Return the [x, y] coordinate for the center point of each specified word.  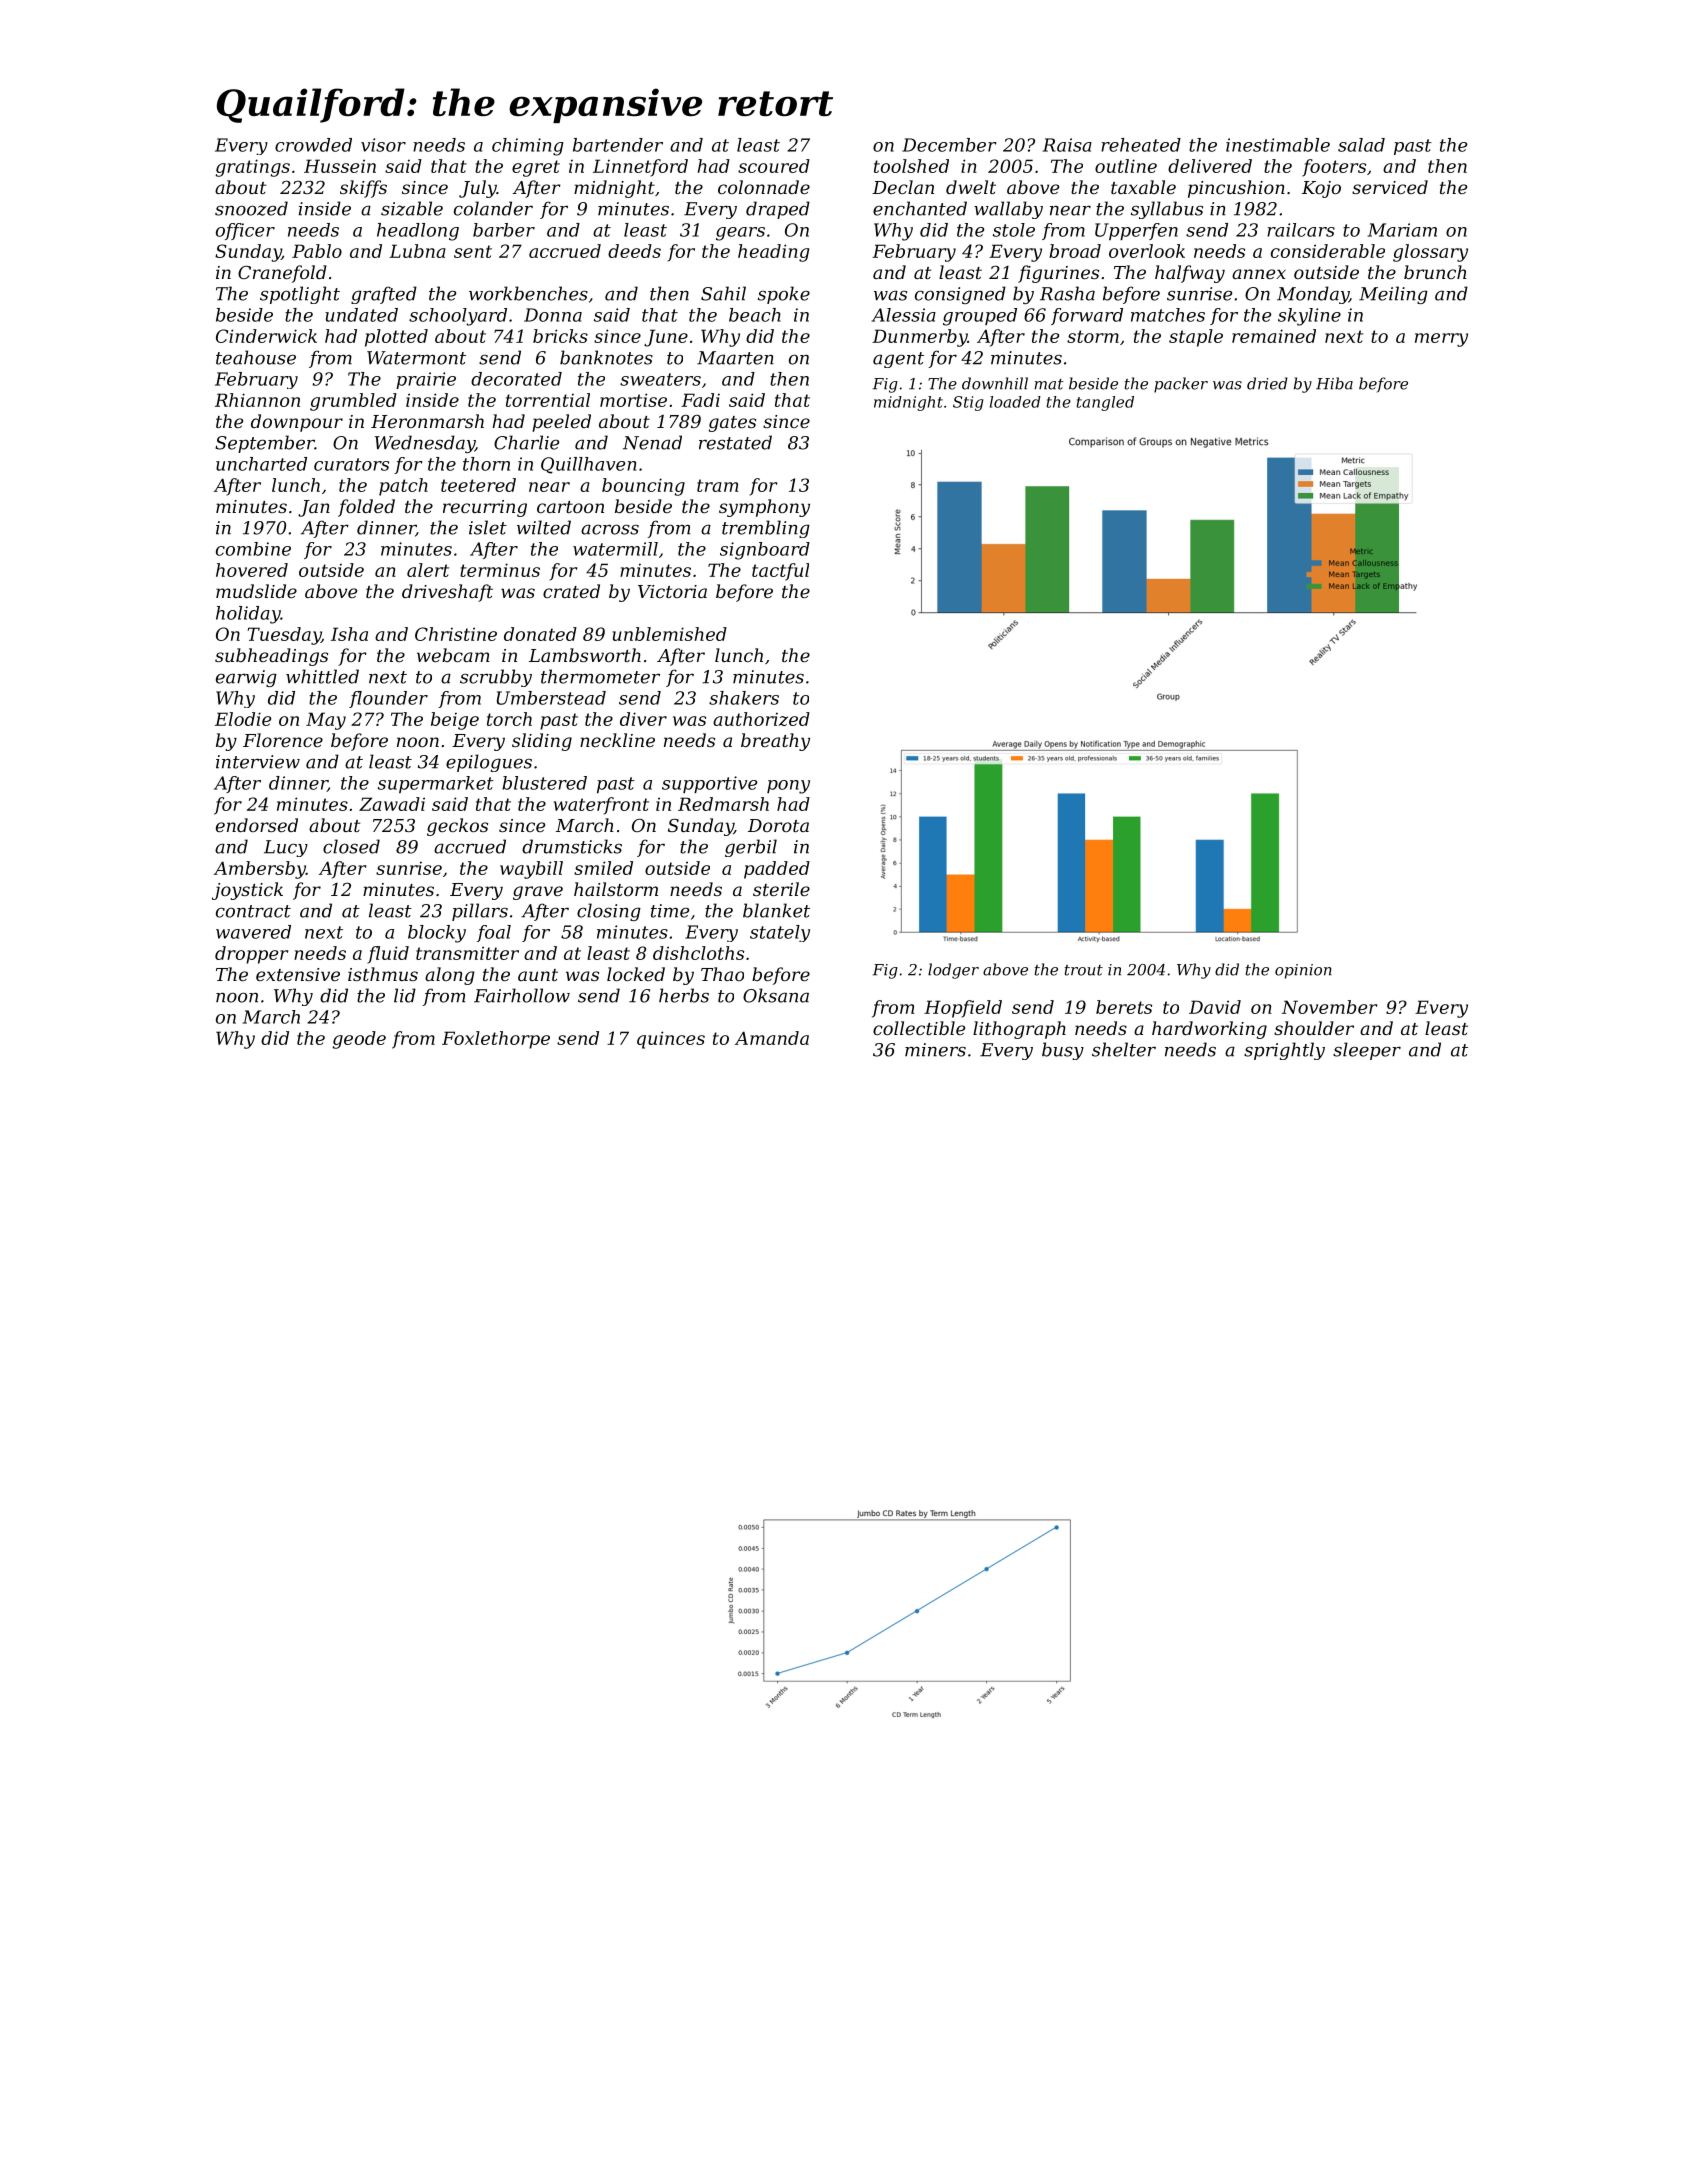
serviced [1390, 187]
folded [366, 508]
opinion [1303, 971]
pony [788, 787]
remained [1274, 336]
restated [735, 442]
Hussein [340, 166]
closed [351, 846]
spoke [784, 295]
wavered [253, 932]
